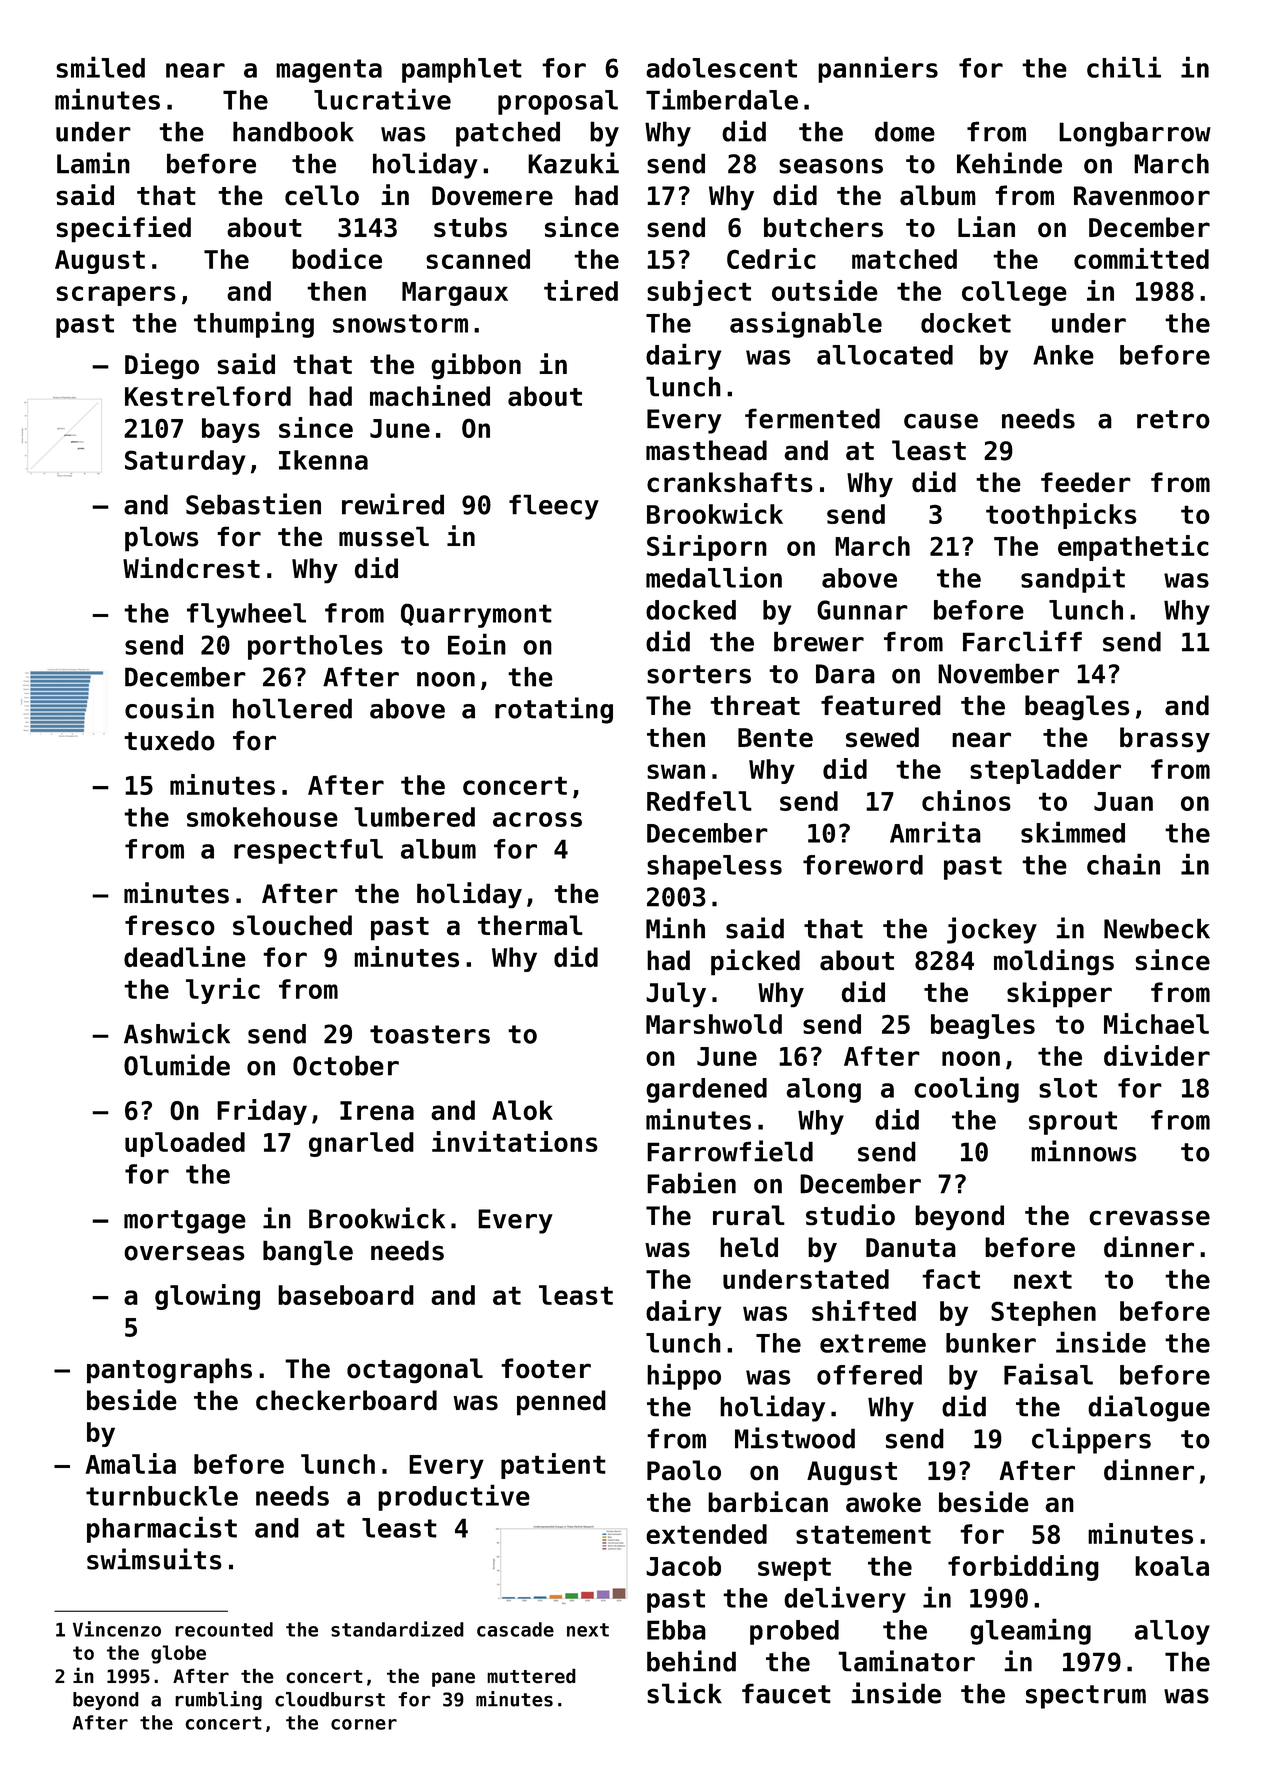 This page has width=1265, height=1789. What do you see at coordinates (116, 296) in the page?
I see `scrapers` at bounding box center [116, 296].
